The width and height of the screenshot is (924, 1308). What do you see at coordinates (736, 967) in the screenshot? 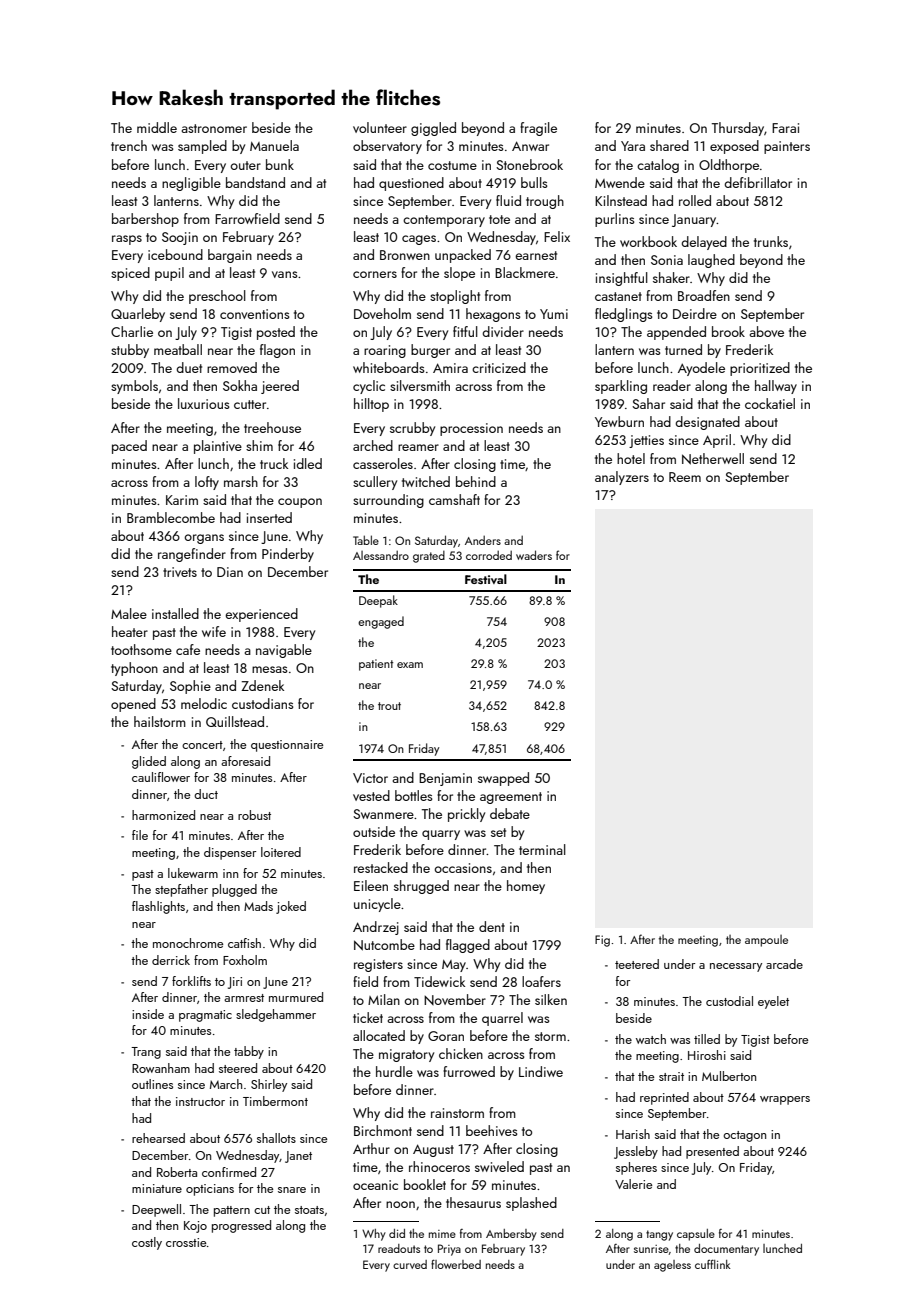
I see `necessary` at bounding box center [736, 967].
